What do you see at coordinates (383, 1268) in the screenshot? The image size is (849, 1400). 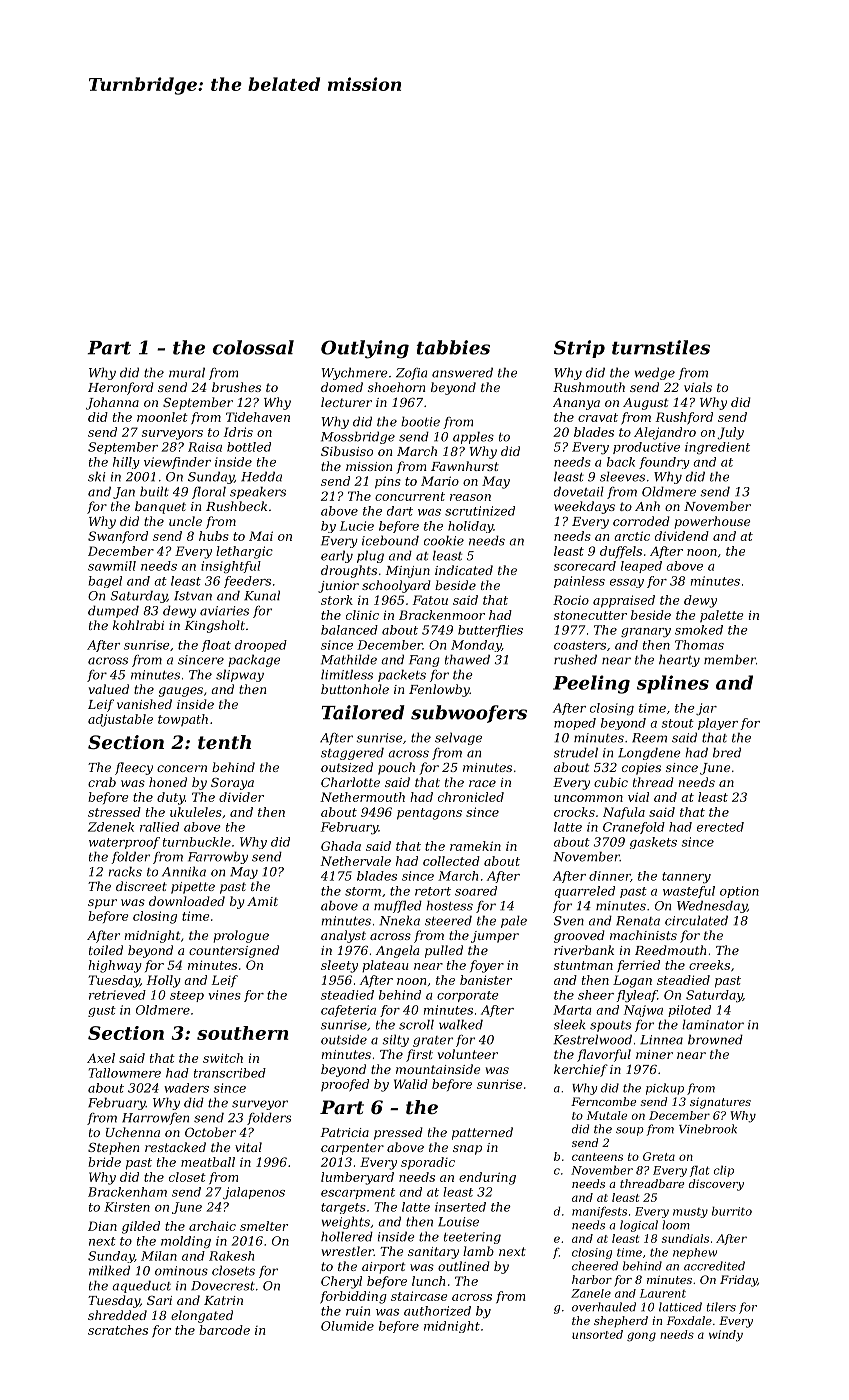 I see `airport` at bounding box center [383, 1268].
